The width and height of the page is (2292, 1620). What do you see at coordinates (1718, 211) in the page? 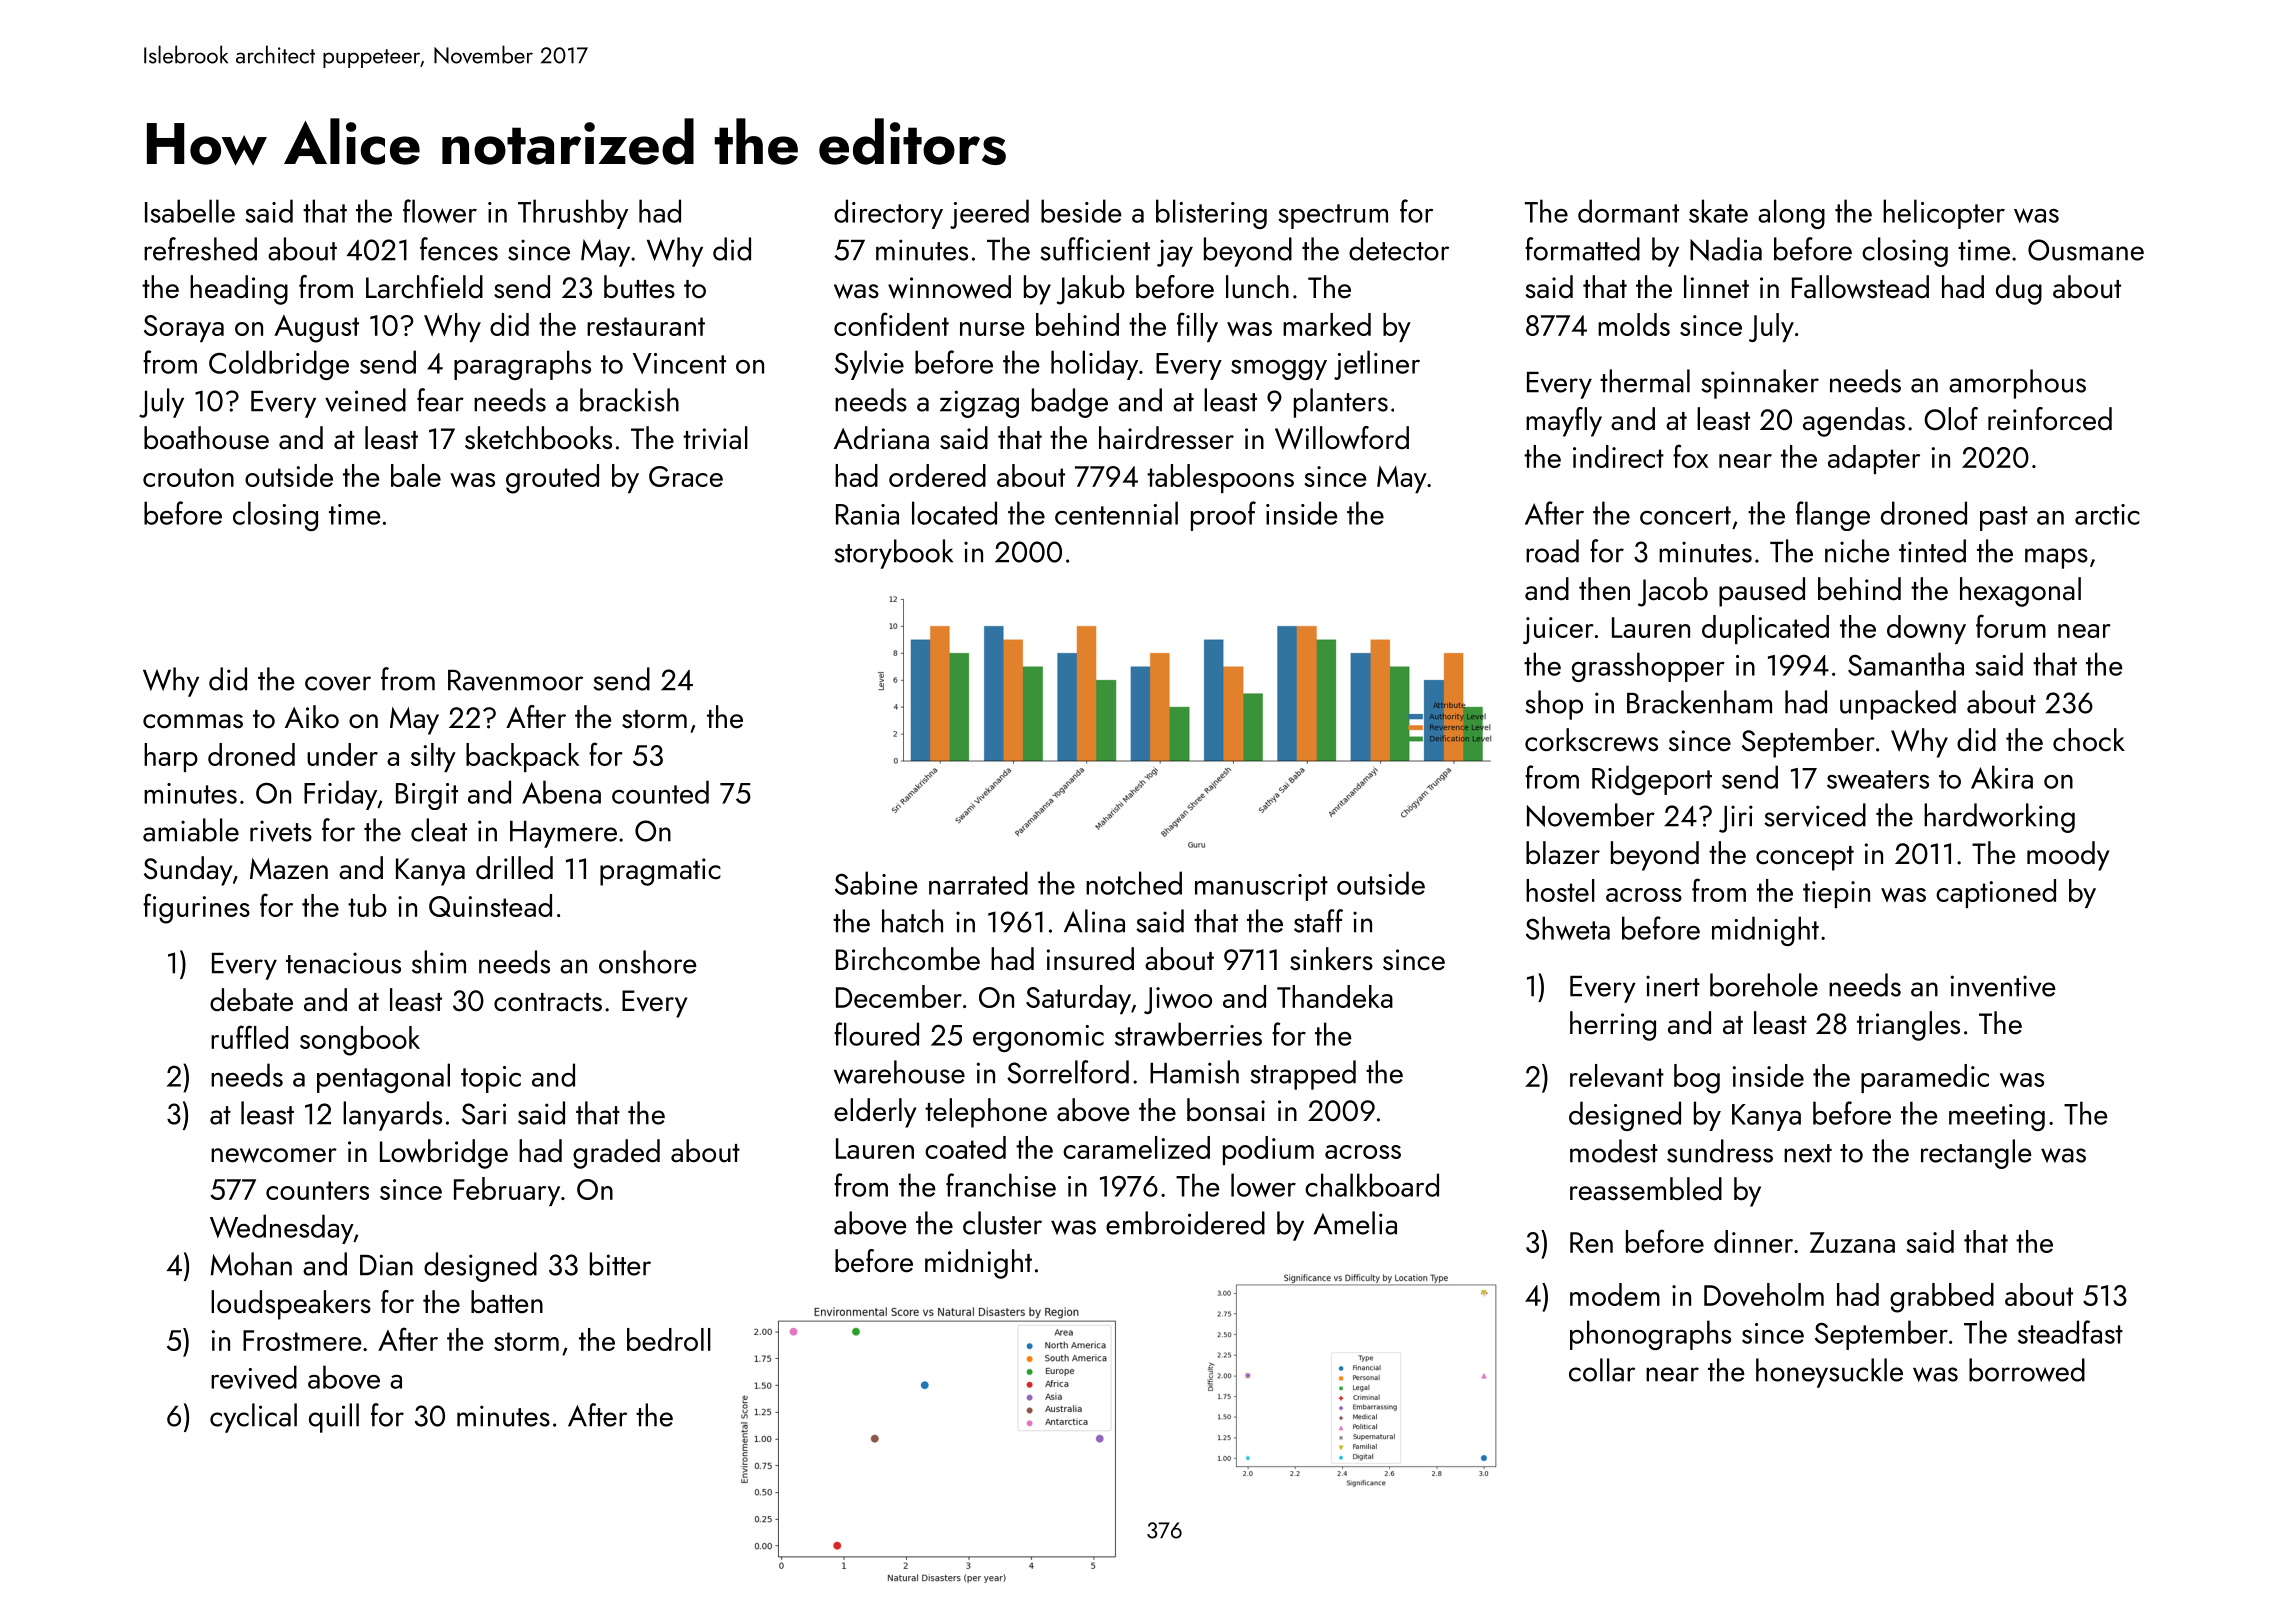
I see `skate` at bounding box center [1718, 211].
